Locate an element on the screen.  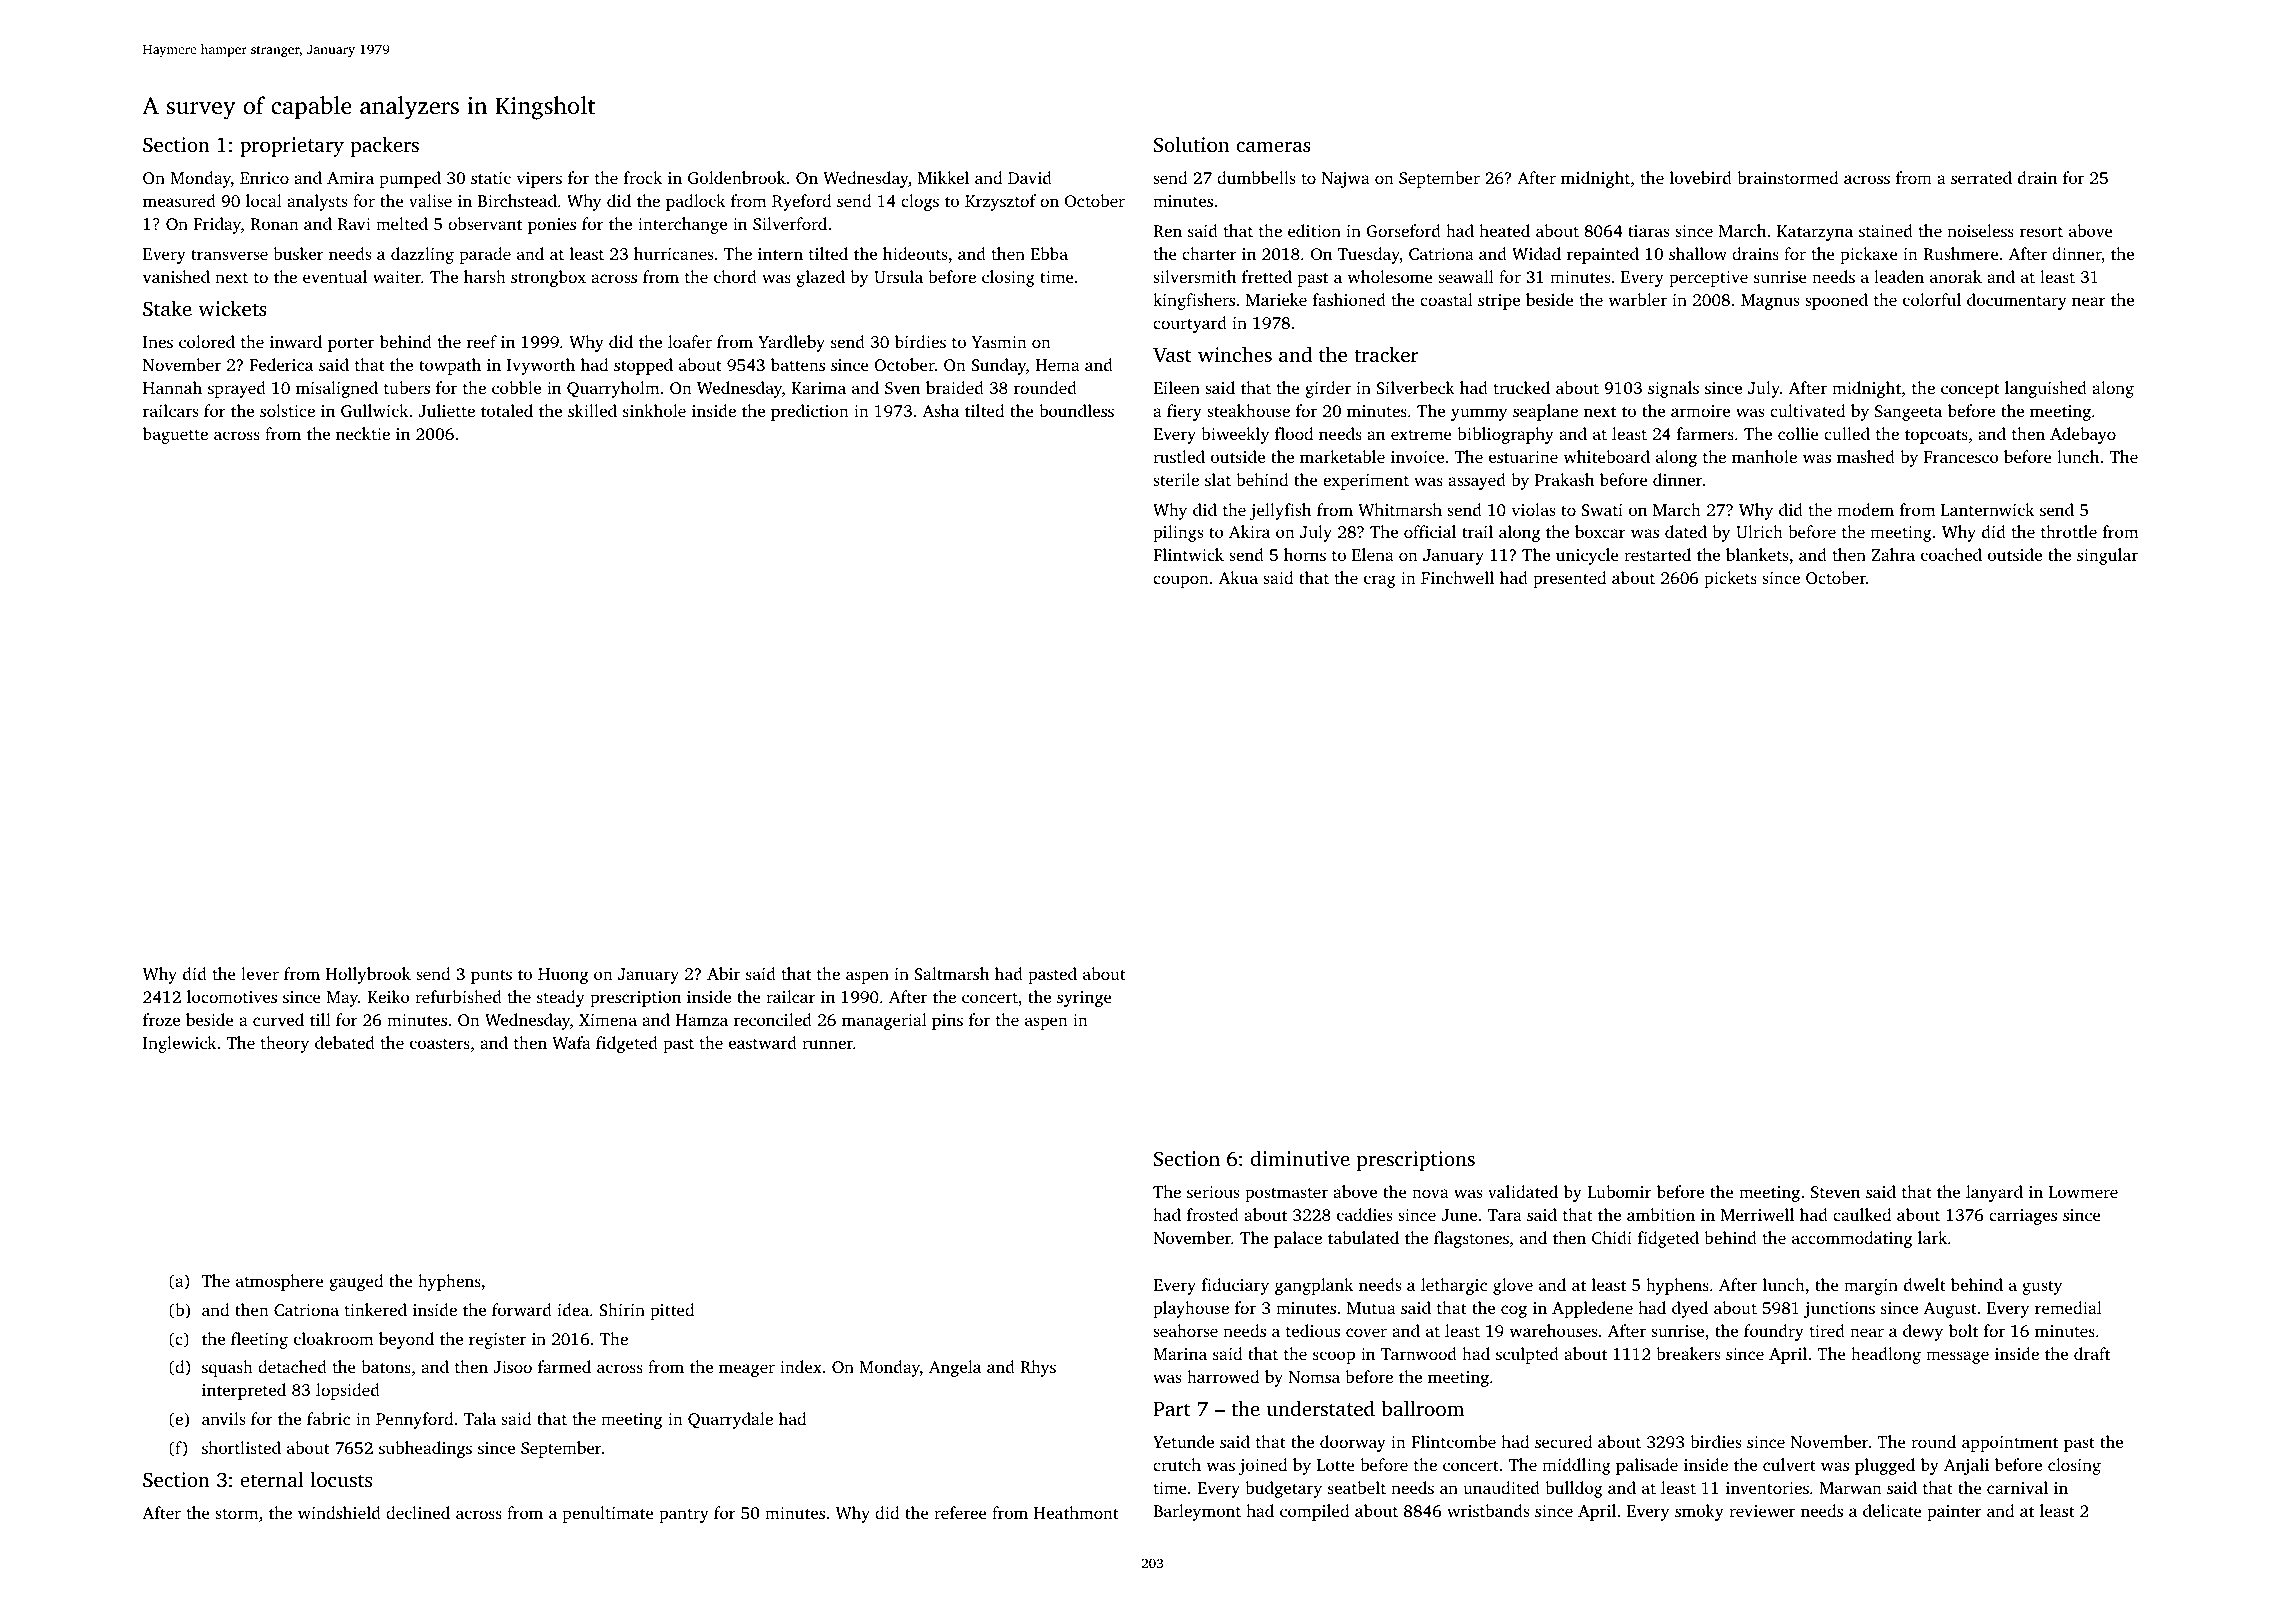
reviewer is located at coordinates (1762, 1511).
